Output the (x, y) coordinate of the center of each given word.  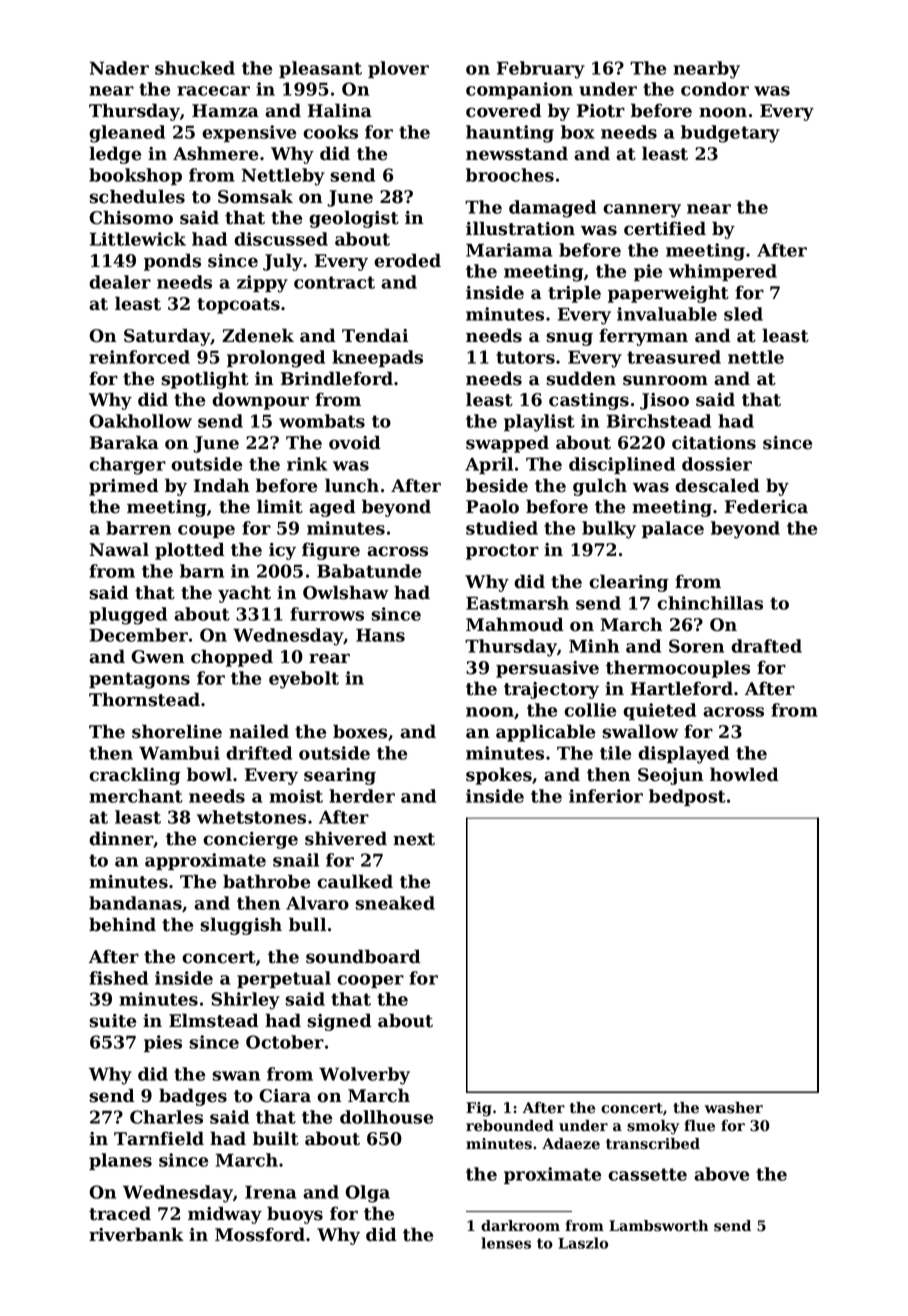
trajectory (551, 690)
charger (127, 466)
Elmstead (214, 1020)
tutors (525, 357)
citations (714, 443)
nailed (259, 731)
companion (519, 90)
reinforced (139, 357)
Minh (594, 646)
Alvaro (317, 903)
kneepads (377, 358)
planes (120, 1161)
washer (734, 1108)
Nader (119, 68)
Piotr (601, 111)
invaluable (667, 314)
